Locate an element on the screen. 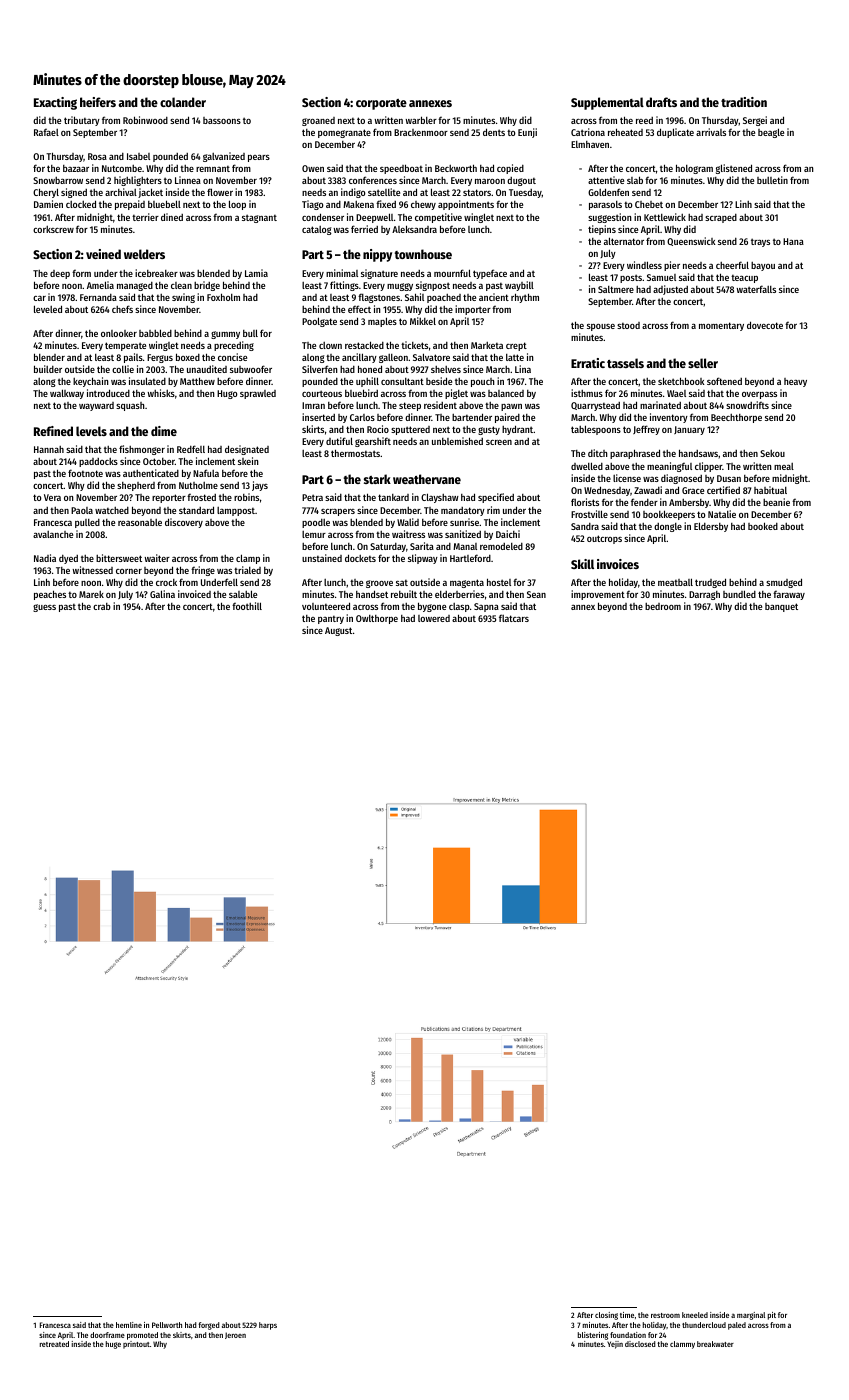  clammy is located at coordinates (682, 1345).
